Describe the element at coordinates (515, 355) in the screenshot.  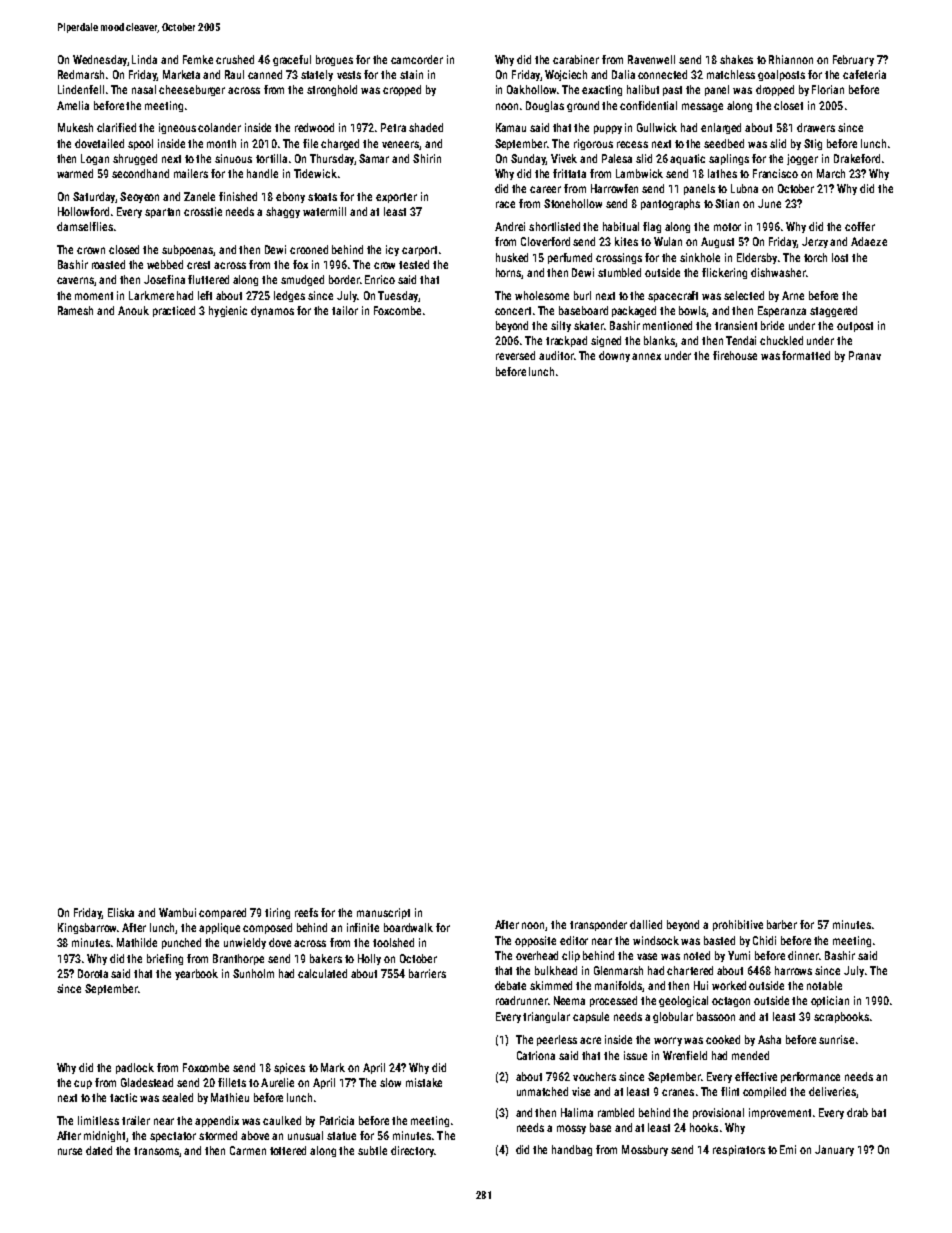
I see `reversed` at that location.
